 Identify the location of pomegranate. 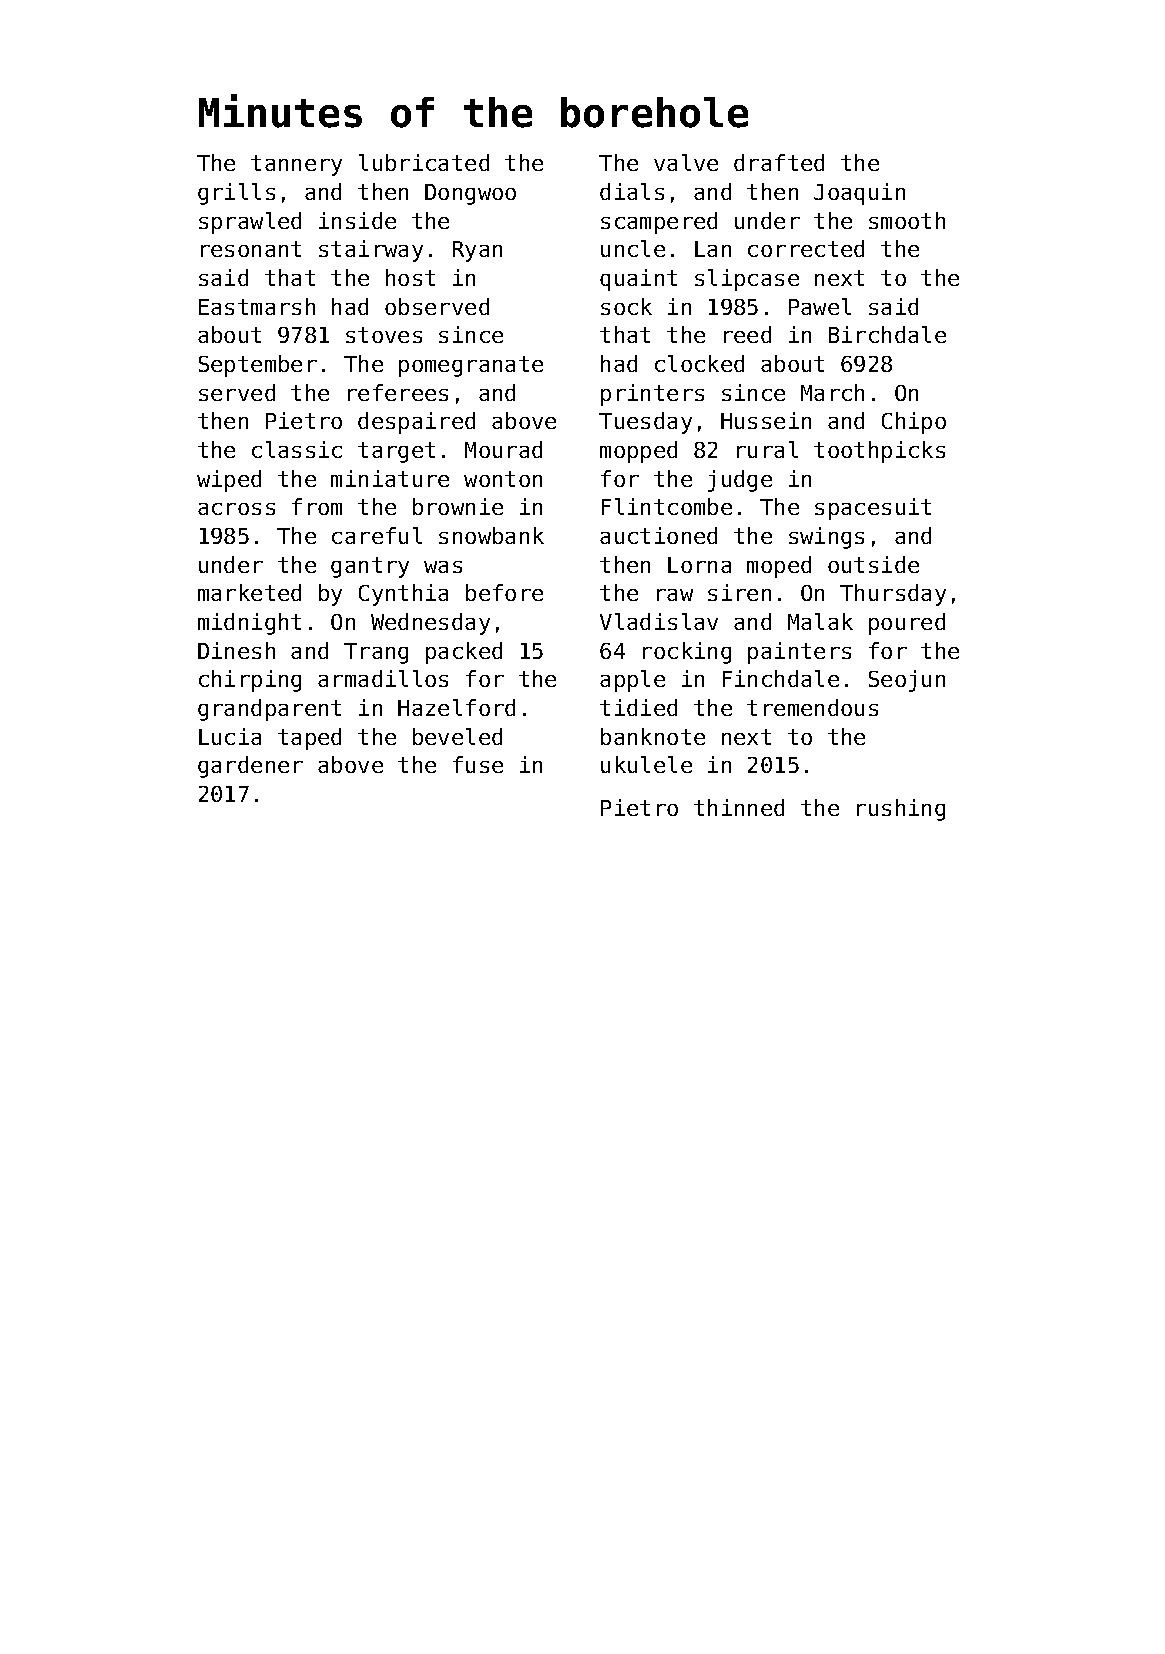
(471, 366).
